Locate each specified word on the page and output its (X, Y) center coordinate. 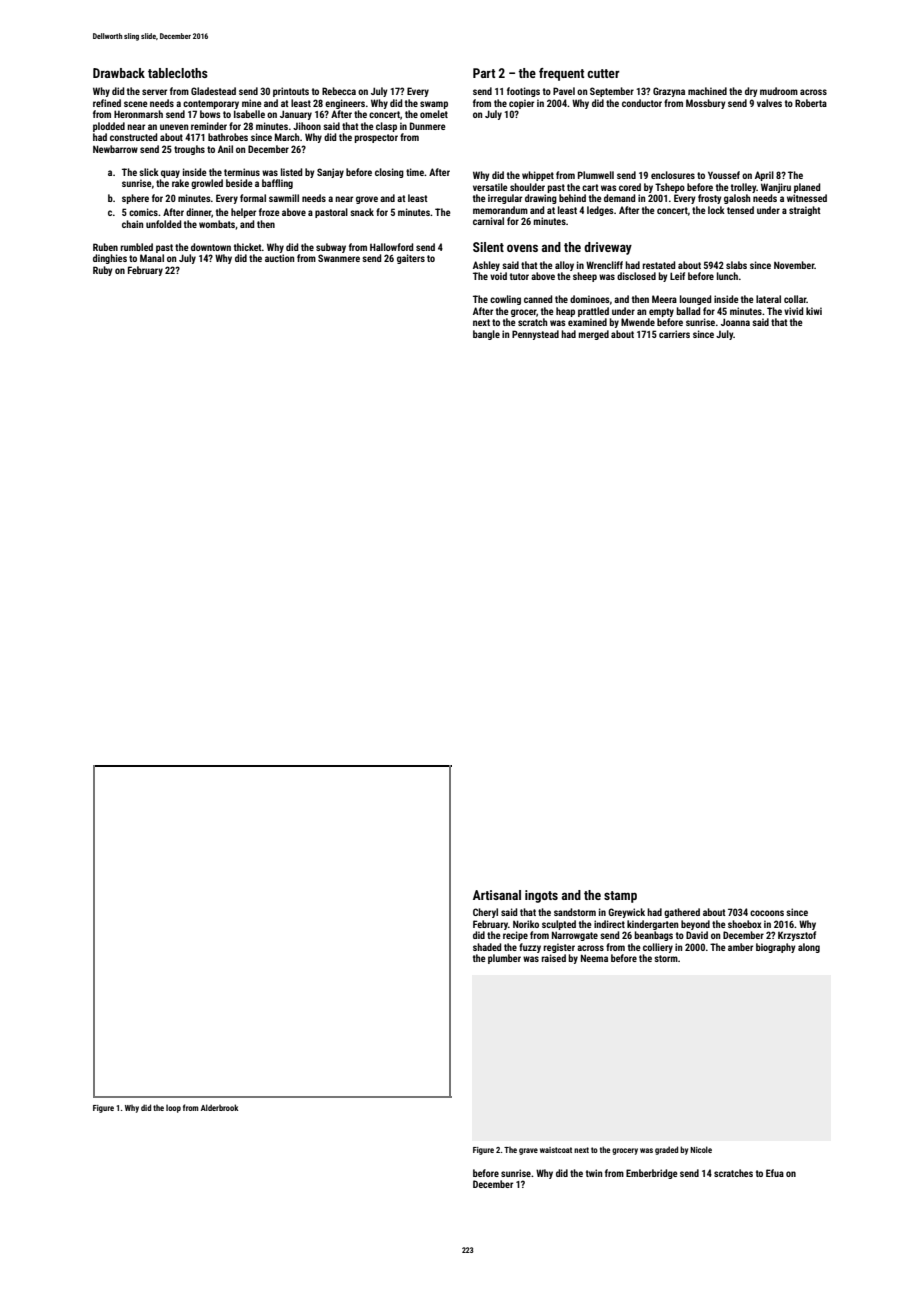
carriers (674, 334)
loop (173, 1108)
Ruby (103, 271)
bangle (486, 335)
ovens (522, 248)
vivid (794, 311)
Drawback (119, 73)
